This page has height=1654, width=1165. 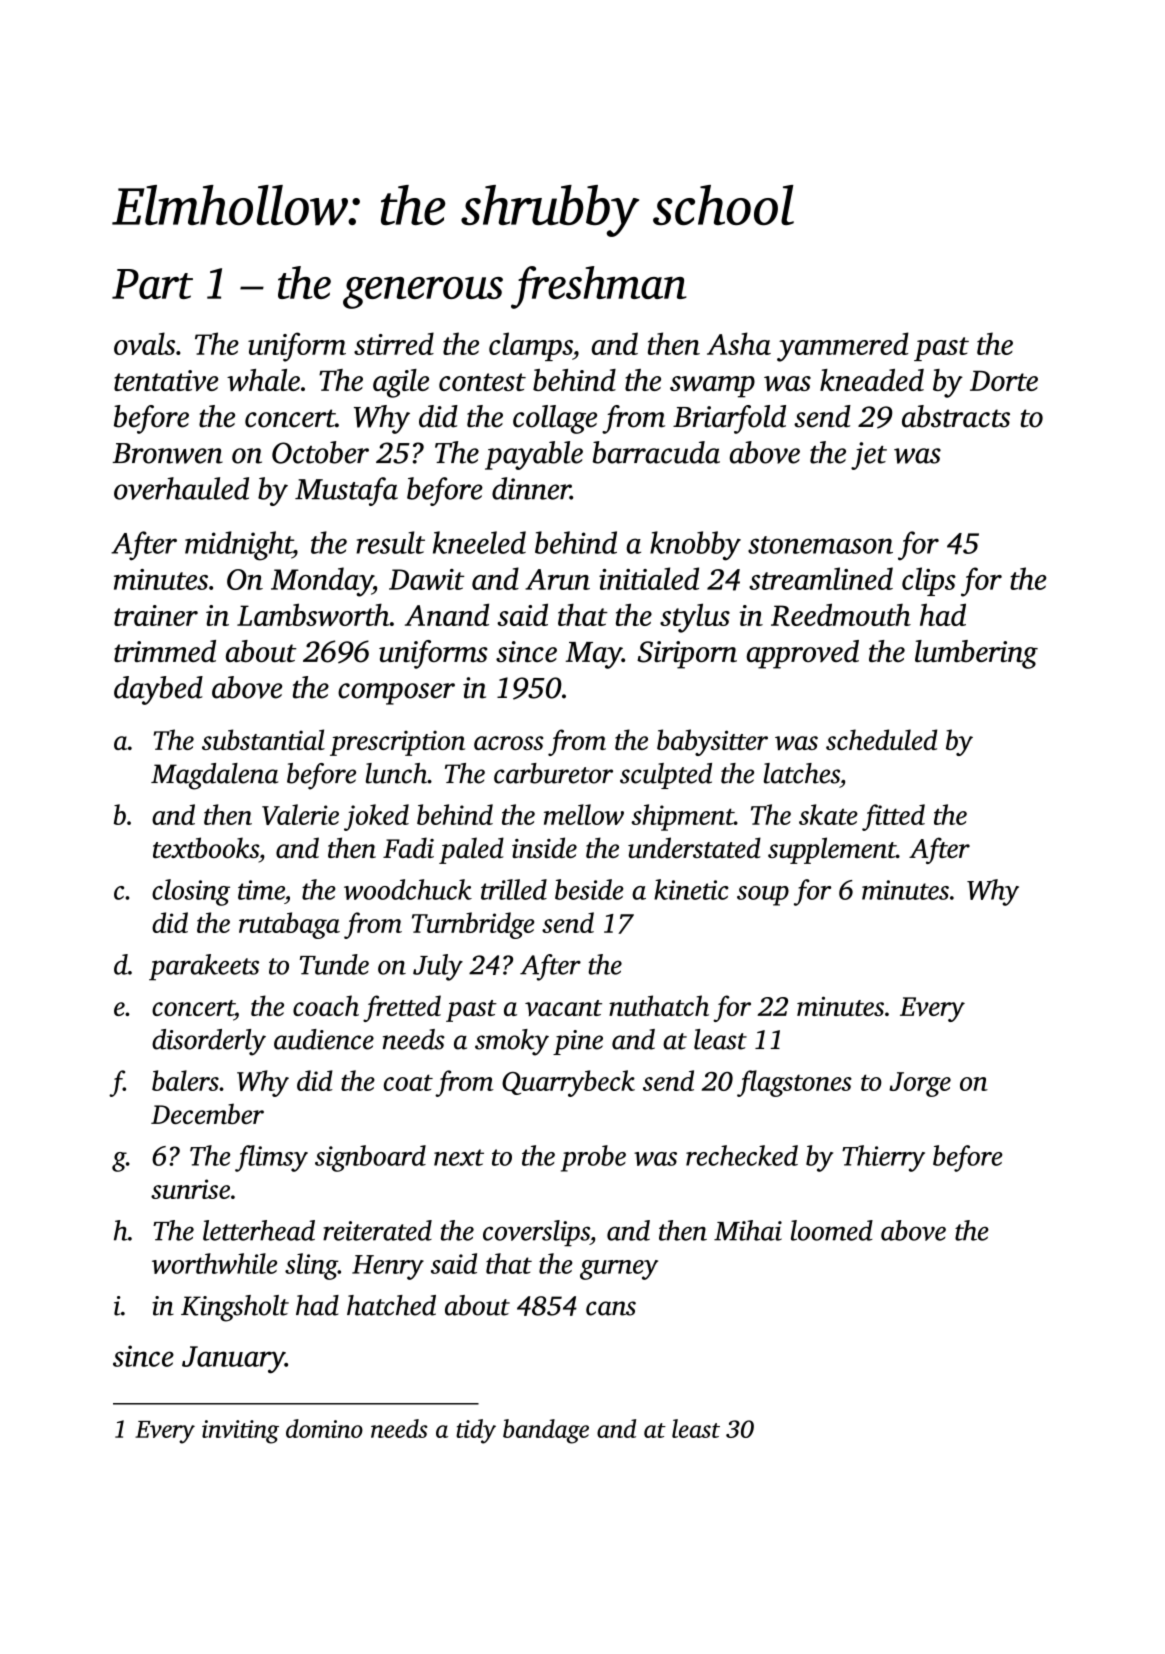 I want to click on Bronwen, so click(x=167, y=453).
